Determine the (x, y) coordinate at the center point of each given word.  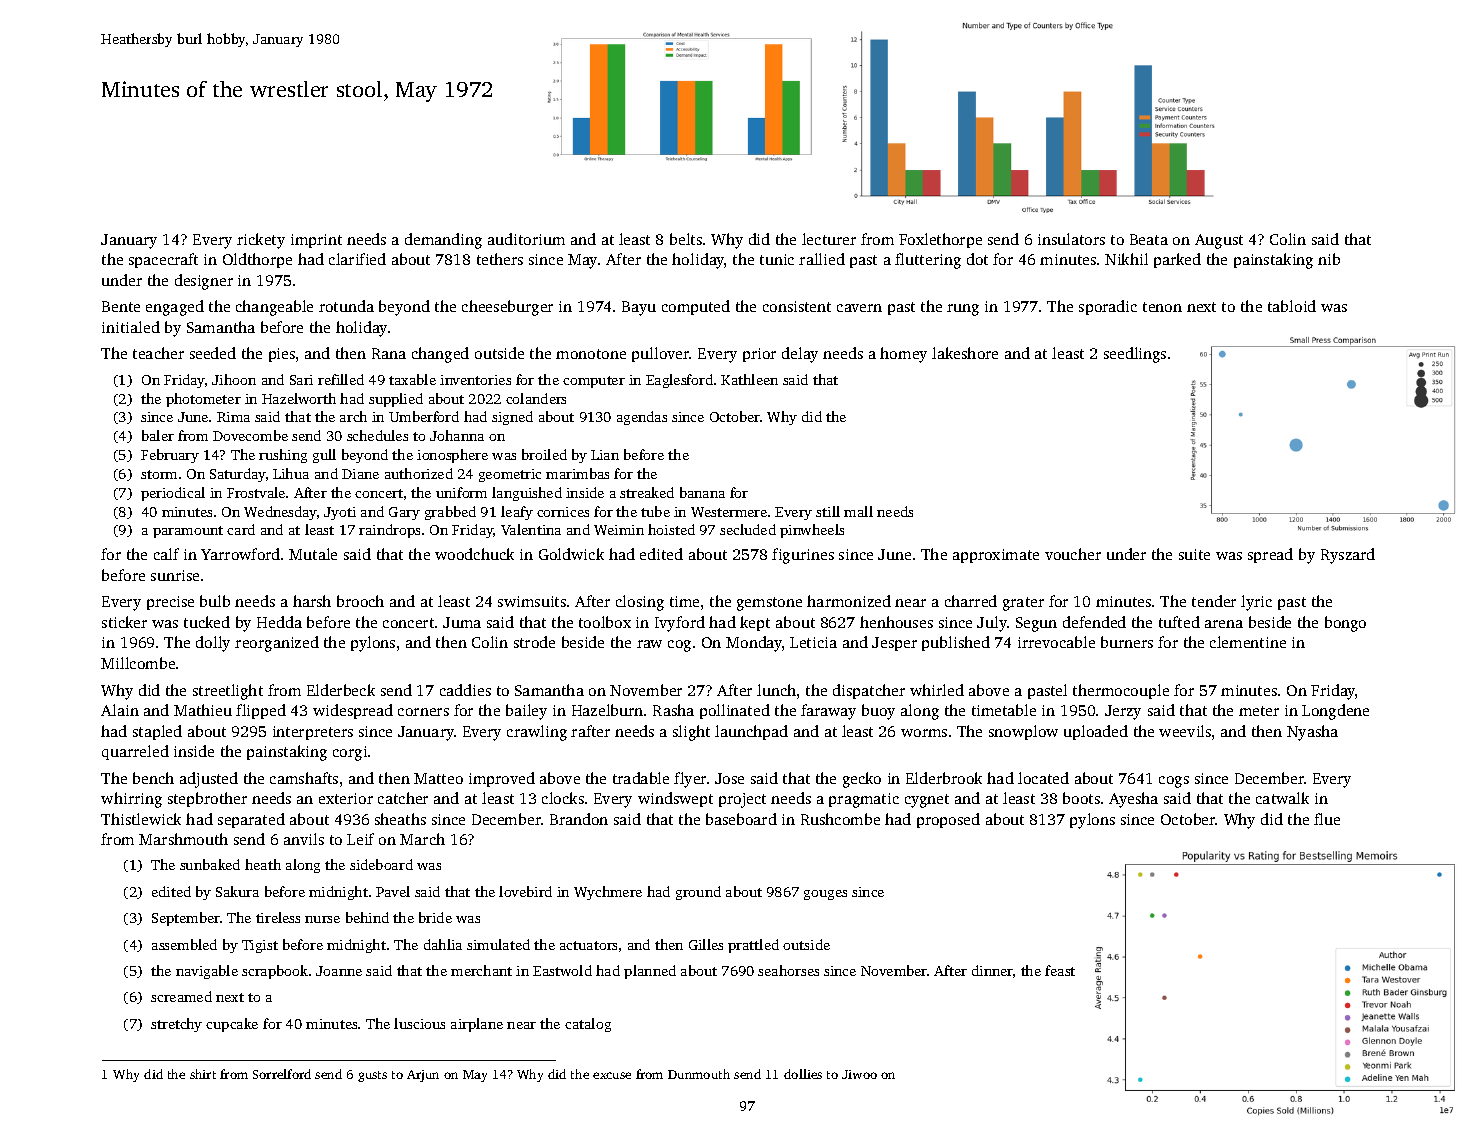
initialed (131, 327)
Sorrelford (282, 1074)
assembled (184, 944)
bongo (1345, 624)
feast (1060, 970)
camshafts (304, 778)
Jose (729, 778)
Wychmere (608, 893)
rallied (822, 259)
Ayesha (1133, 800)
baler (158, 435)
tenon (1162, 307)
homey (903, 355)
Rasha (673, 710)
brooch (360, 601)
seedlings (1135, 355)
